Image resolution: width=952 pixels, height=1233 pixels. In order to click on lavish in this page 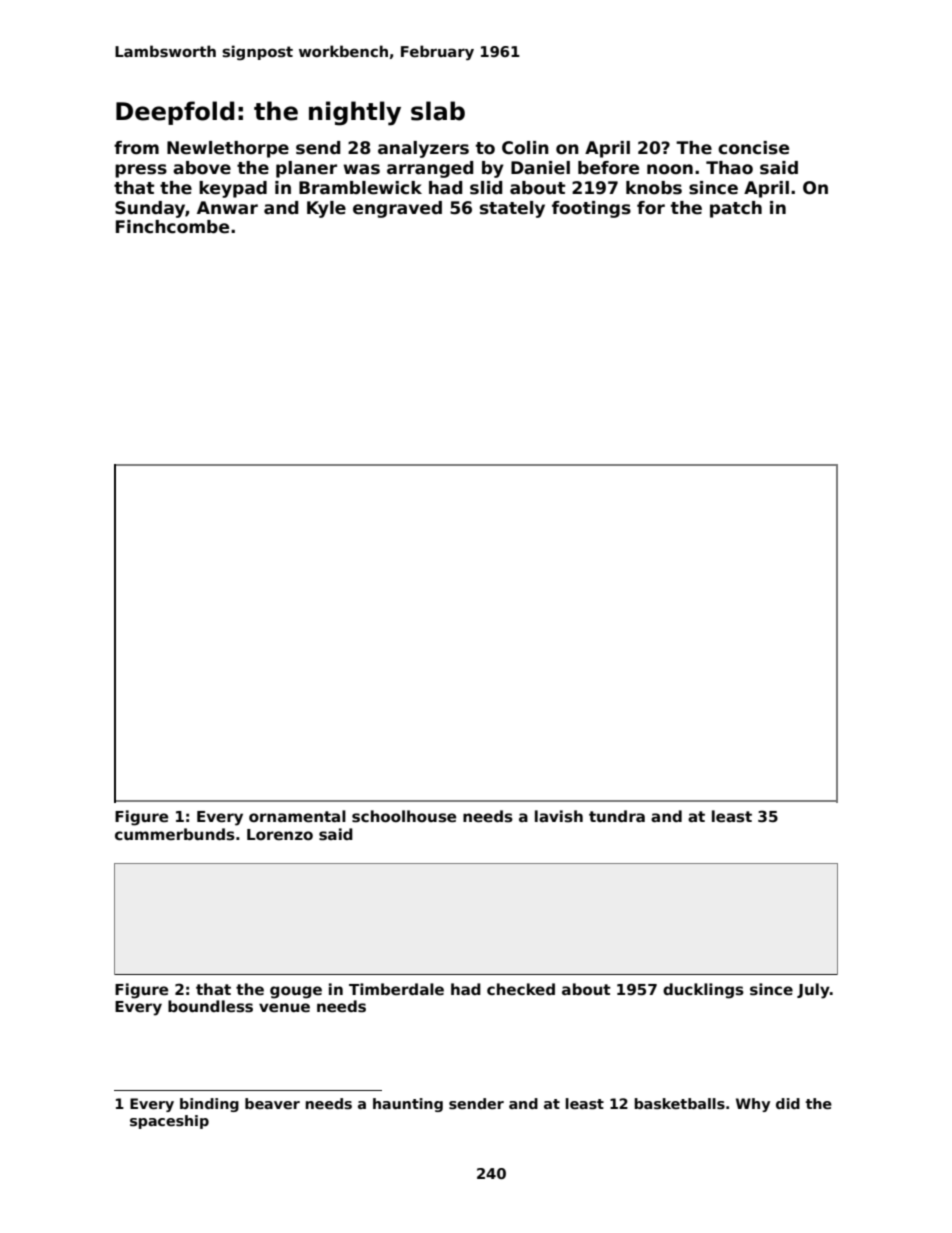, I will do `click(559, 816)`.
